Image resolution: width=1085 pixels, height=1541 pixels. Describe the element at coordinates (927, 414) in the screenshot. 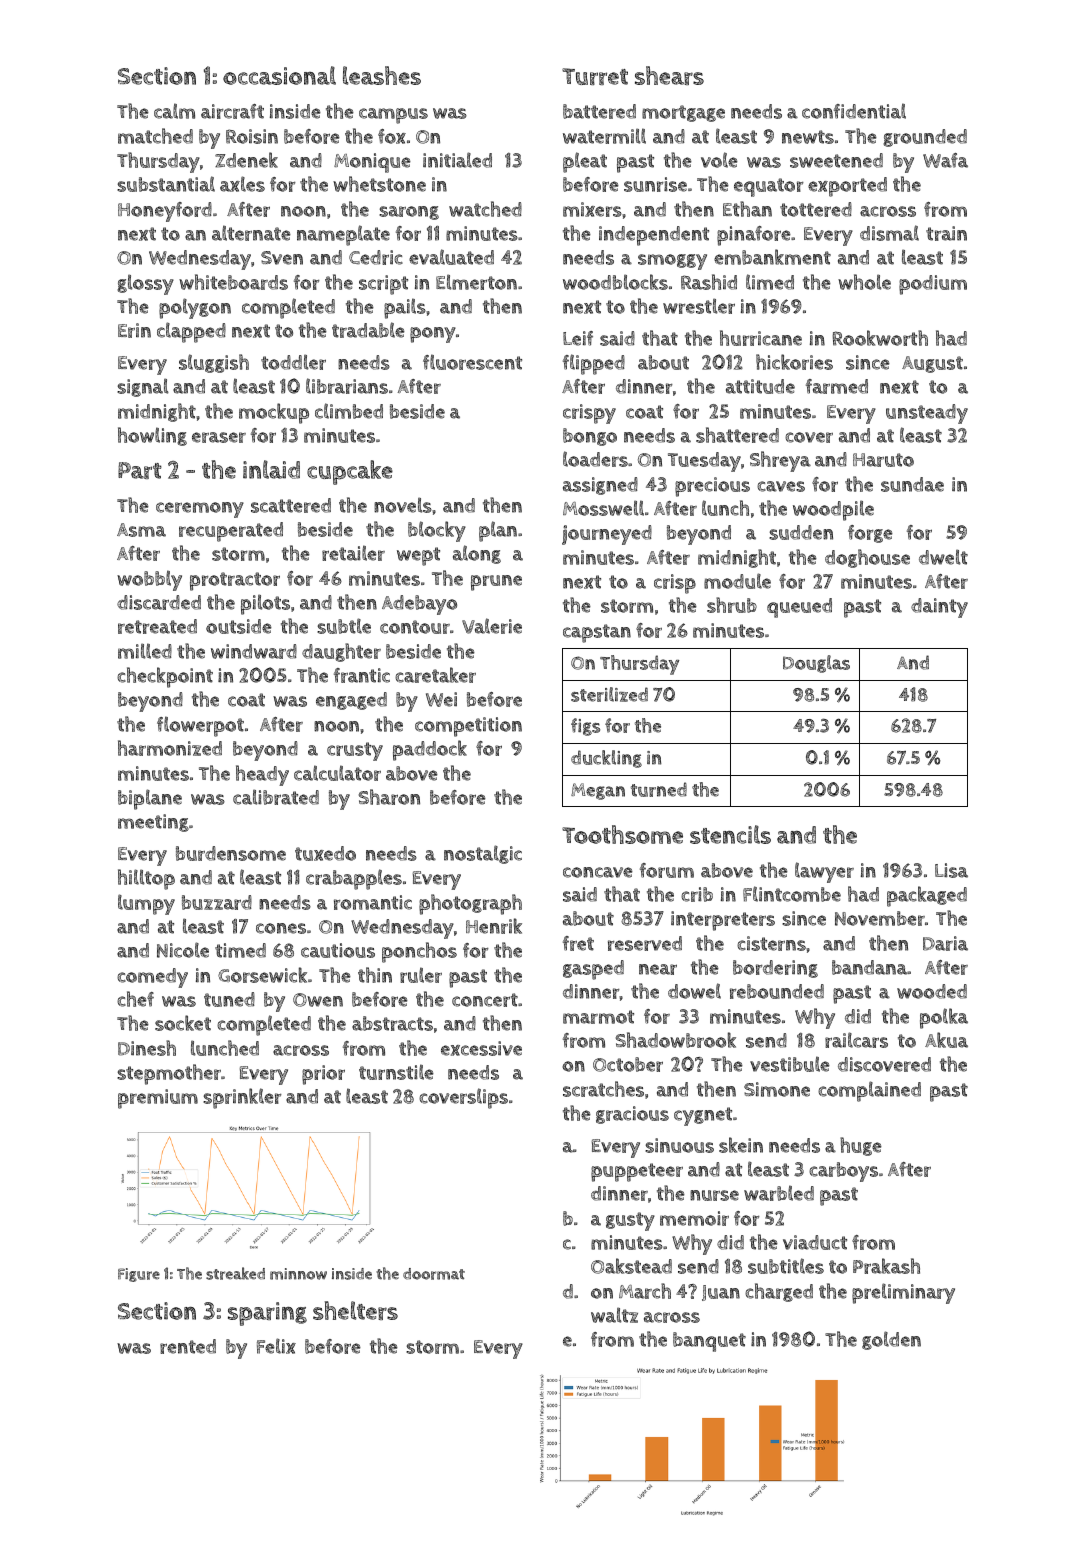

I see `unsteady` at that location.
